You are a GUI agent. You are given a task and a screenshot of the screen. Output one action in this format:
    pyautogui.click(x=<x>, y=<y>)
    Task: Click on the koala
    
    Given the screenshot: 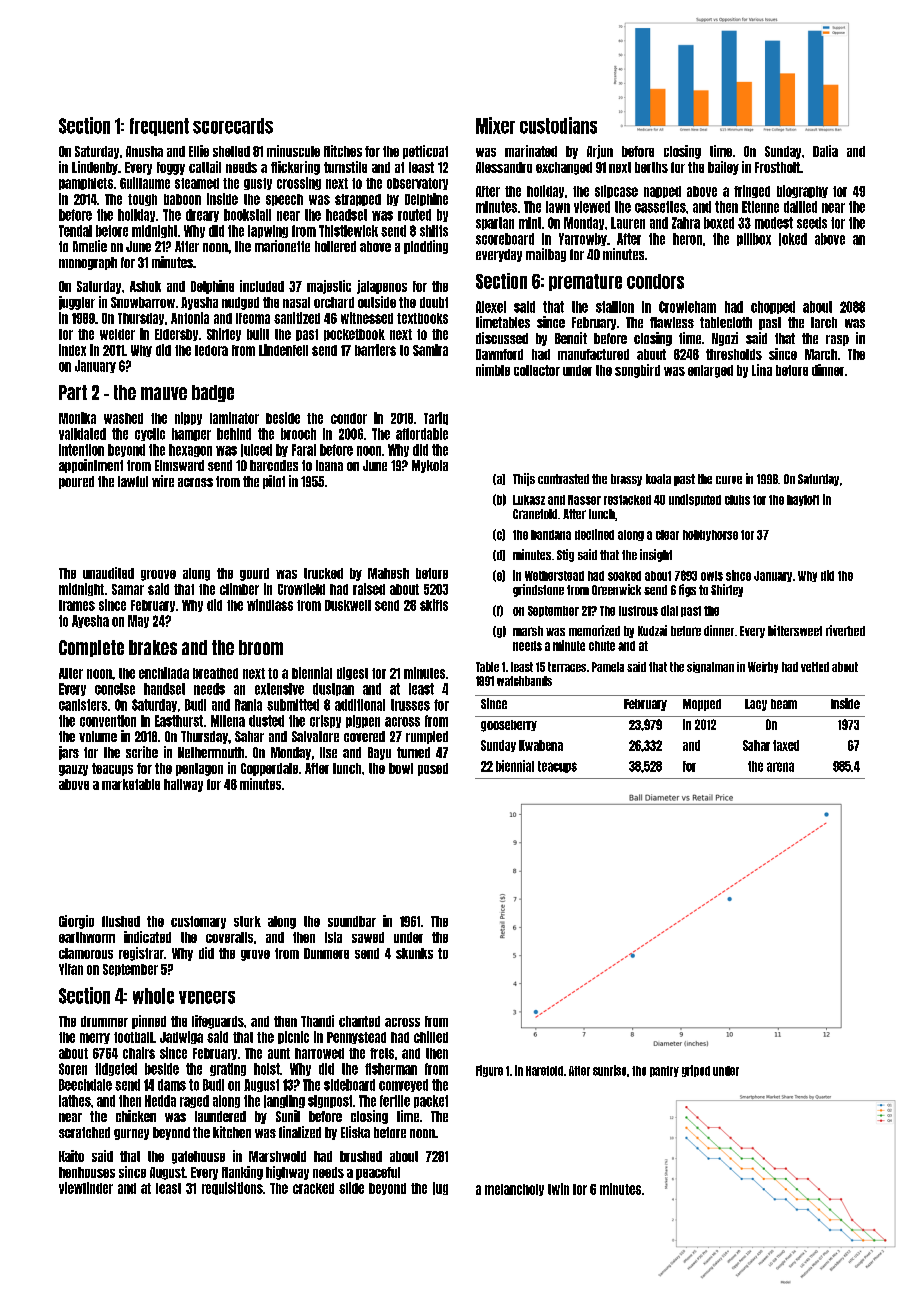 What is the action you would take?
    pyautogui.click(x=658, y=479)
